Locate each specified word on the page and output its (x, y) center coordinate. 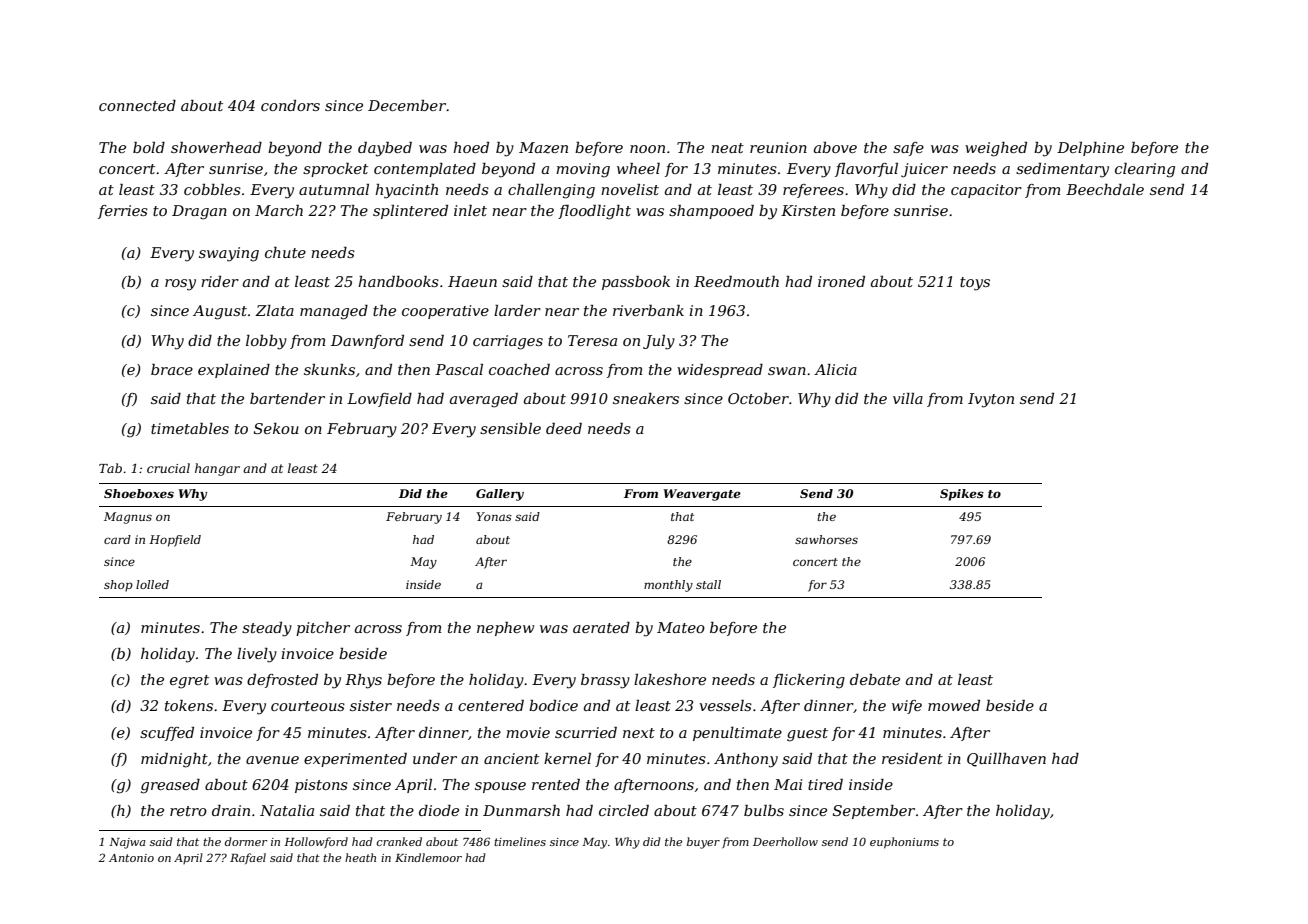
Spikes (962, 495)
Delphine (1090, 149)
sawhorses (826, 539)
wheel (638, 168)
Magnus (128, 518)
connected (137, 105)
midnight (174, 760)
